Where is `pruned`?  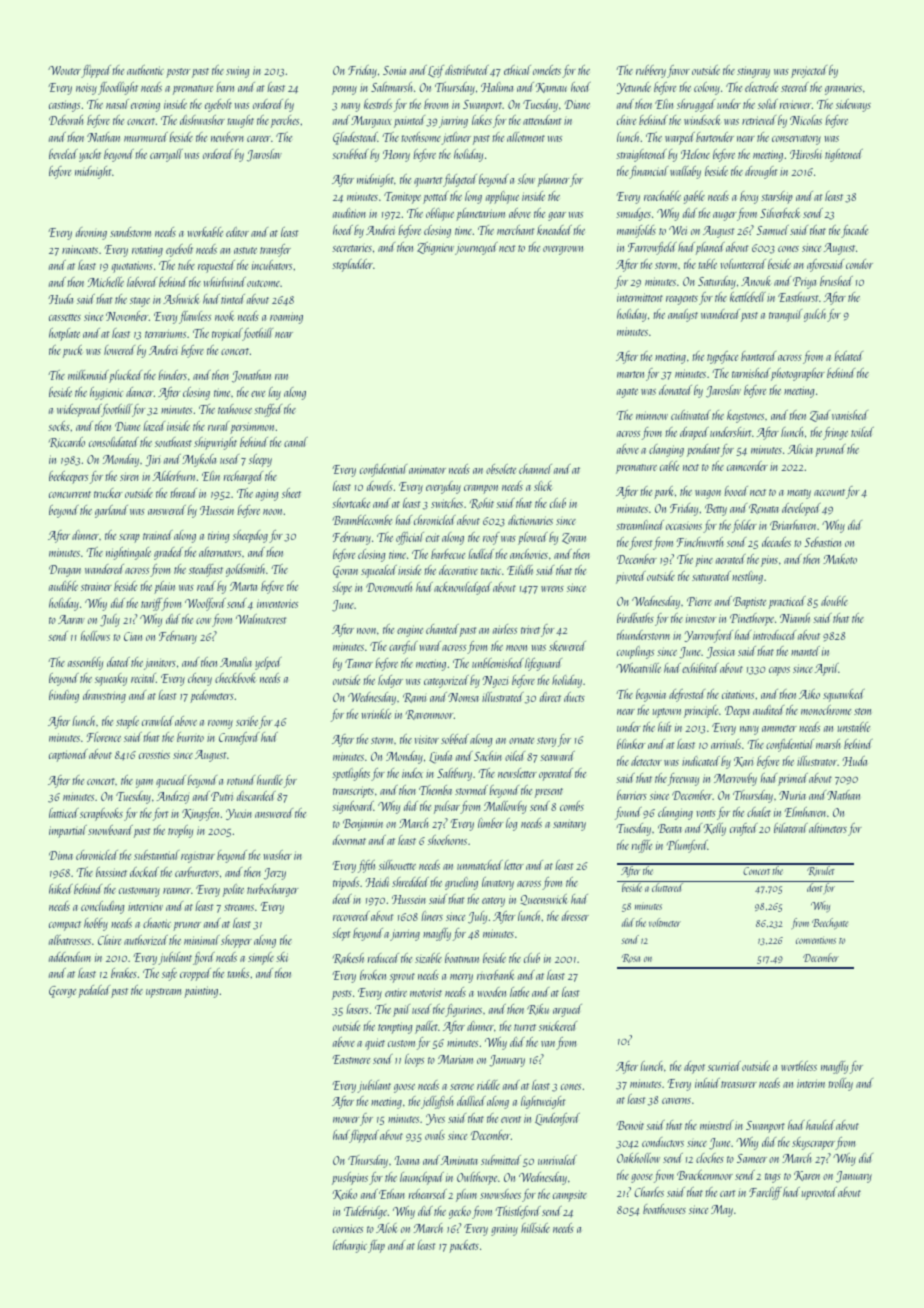
pruned is located at coordinates (830, 450).
